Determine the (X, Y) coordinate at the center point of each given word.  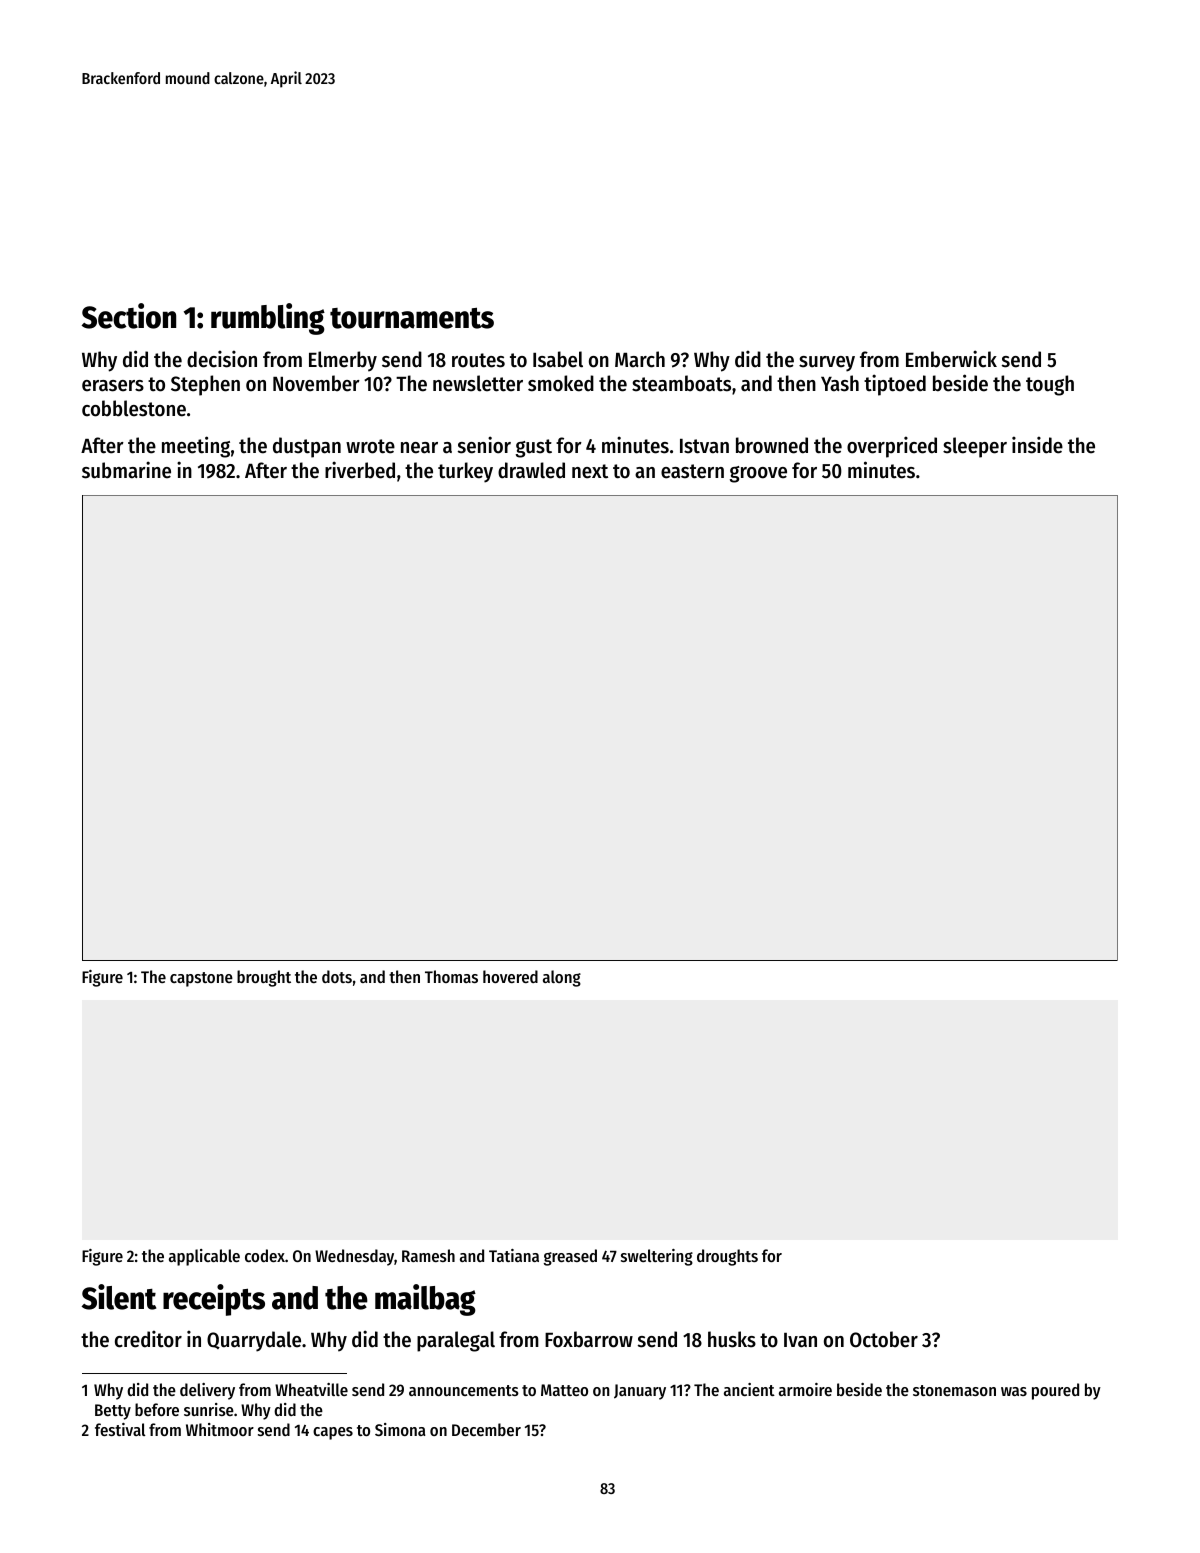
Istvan (704, 446)
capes (333, 1433)
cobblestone (134, 408)
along (562, 978)
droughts (727, 1257)
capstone (201, 979)
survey (827, 364)
